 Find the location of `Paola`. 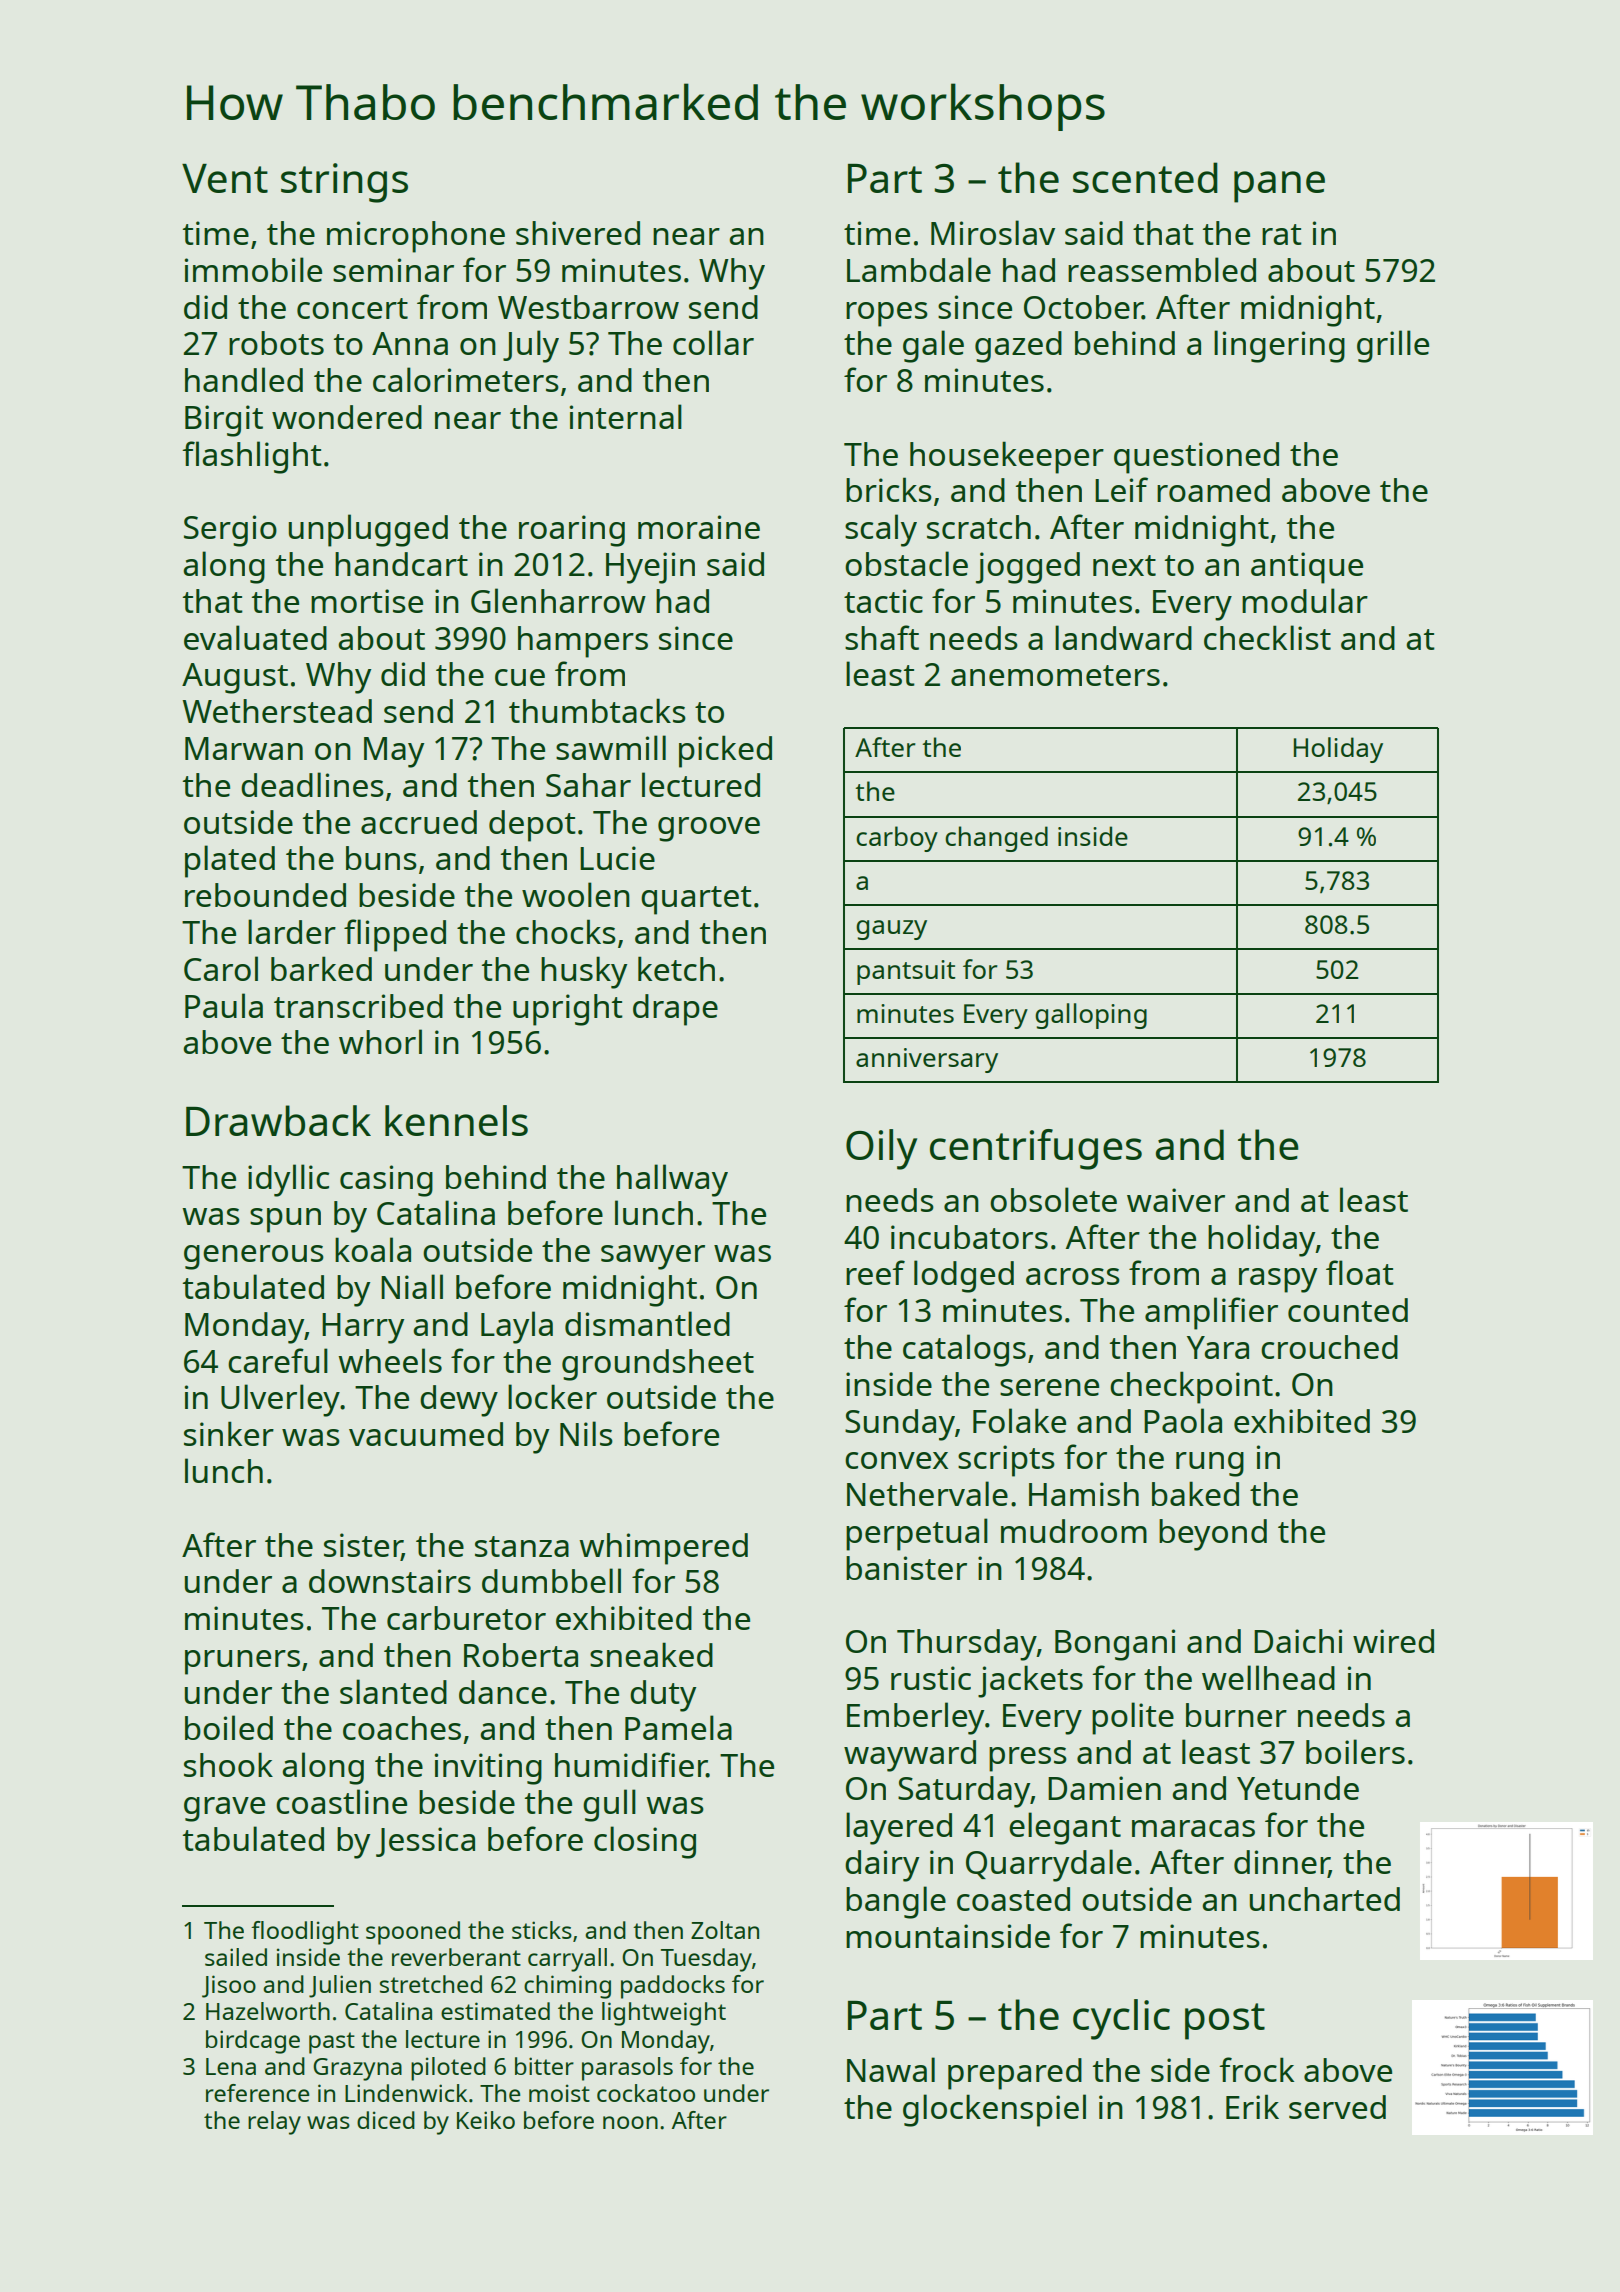

Paola is located at coordinates (1183, 1420).
